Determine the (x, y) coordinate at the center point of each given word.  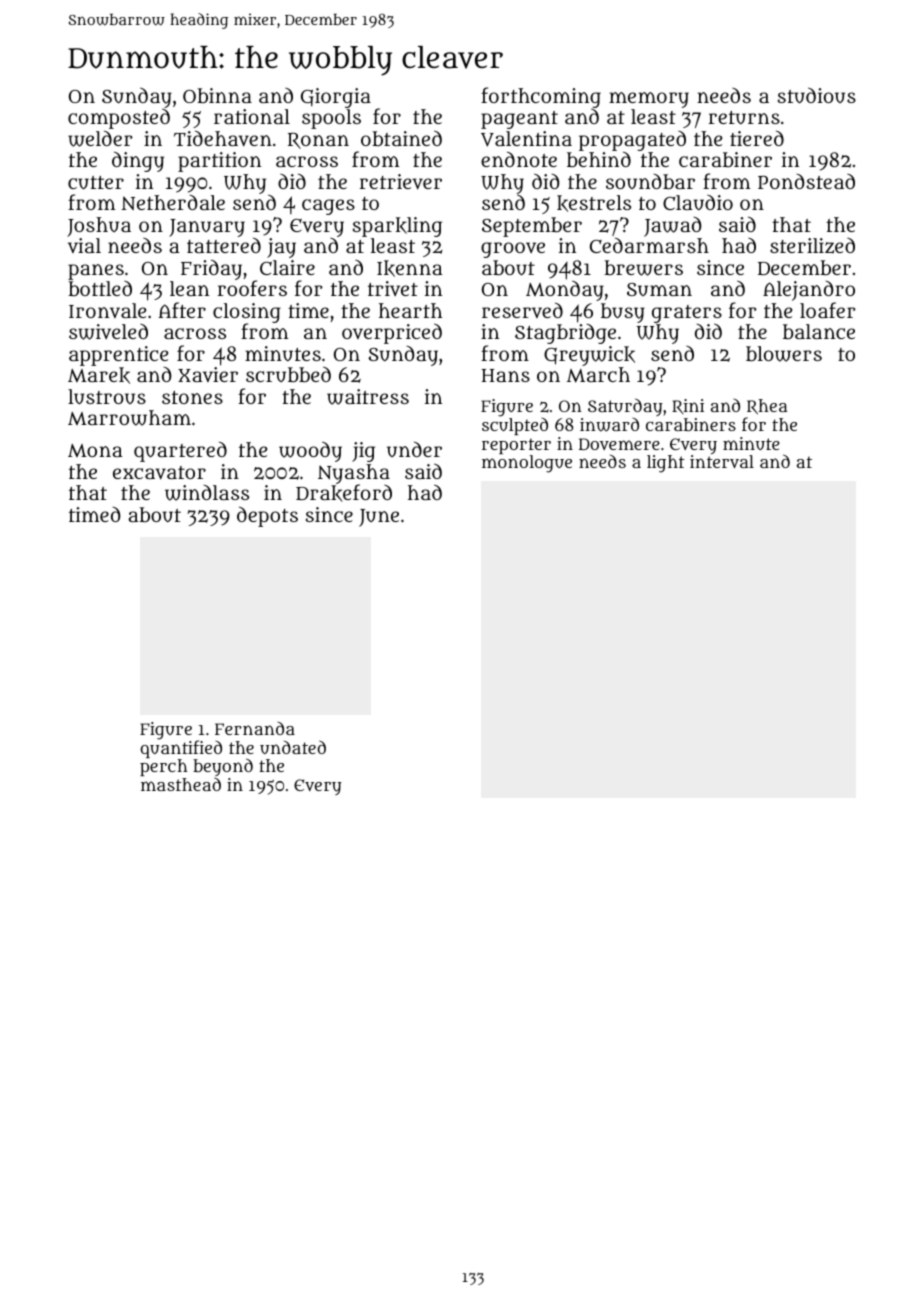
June (379, 518)
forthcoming (541, 98)
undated (293, 747)
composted (119, 119)
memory (649, 100)
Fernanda (255, 728)
